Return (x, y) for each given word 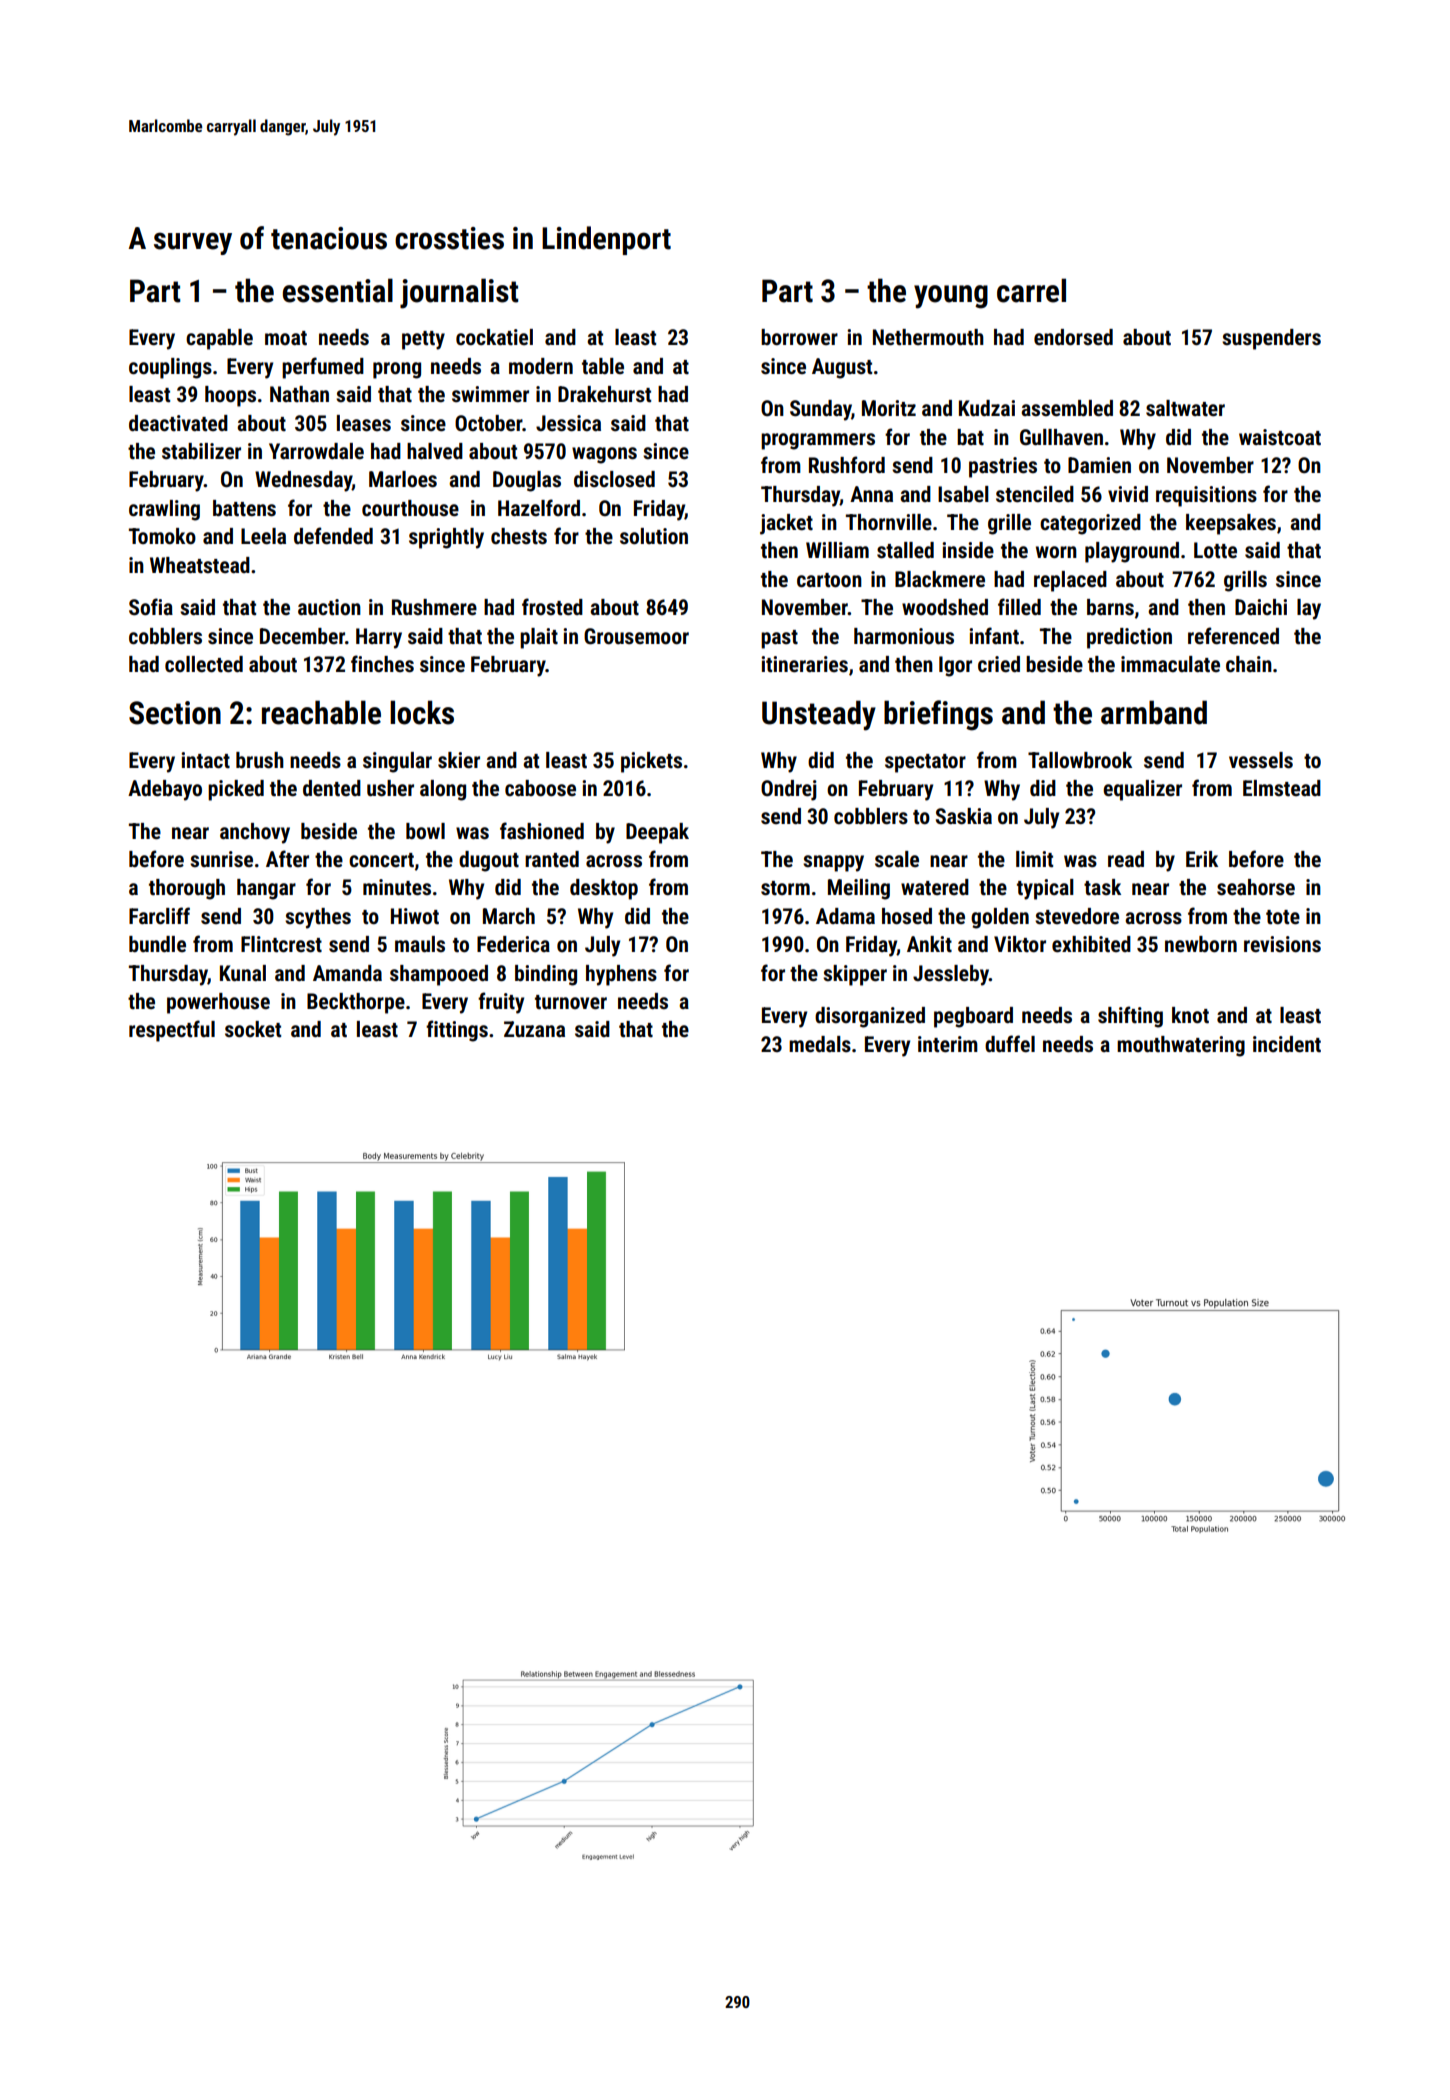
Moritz (889, 408)
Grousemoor (636, 636)
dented (332, 788)
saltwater (1185, 408)
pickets (651, 762)
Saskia (964, 816)
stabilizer (201, 451)
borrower (799, 337)
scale (897, 859)
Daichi (1261, 607)
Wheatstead (200, 565)
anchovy (255, 833)
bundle (157, 944)
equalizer (1142, 790)
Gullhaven (1061, 437)
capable (219, 339)
